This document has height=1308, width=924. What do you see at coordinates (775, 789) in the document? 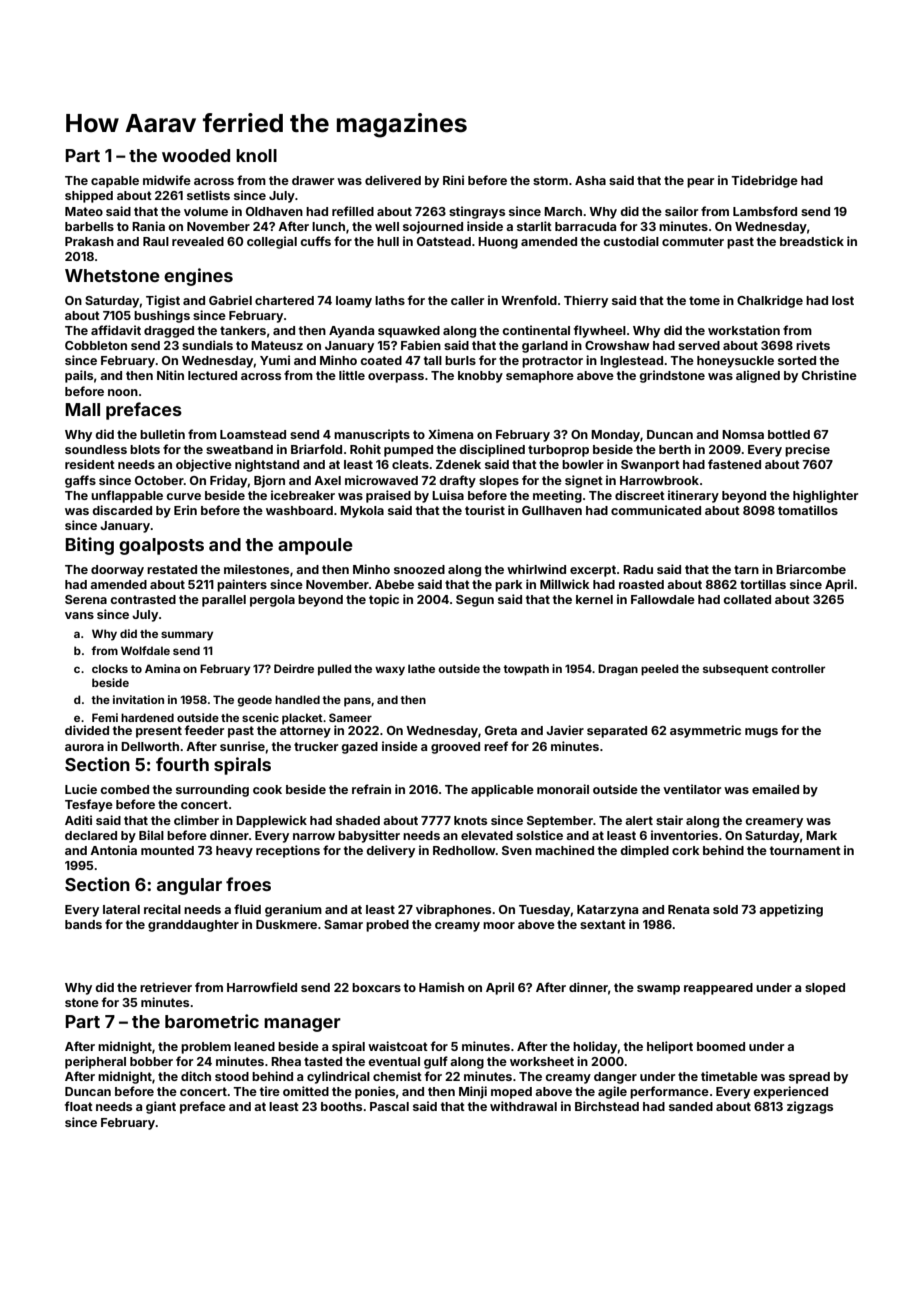
I see `emailed` at bounding box center [775, 789].
